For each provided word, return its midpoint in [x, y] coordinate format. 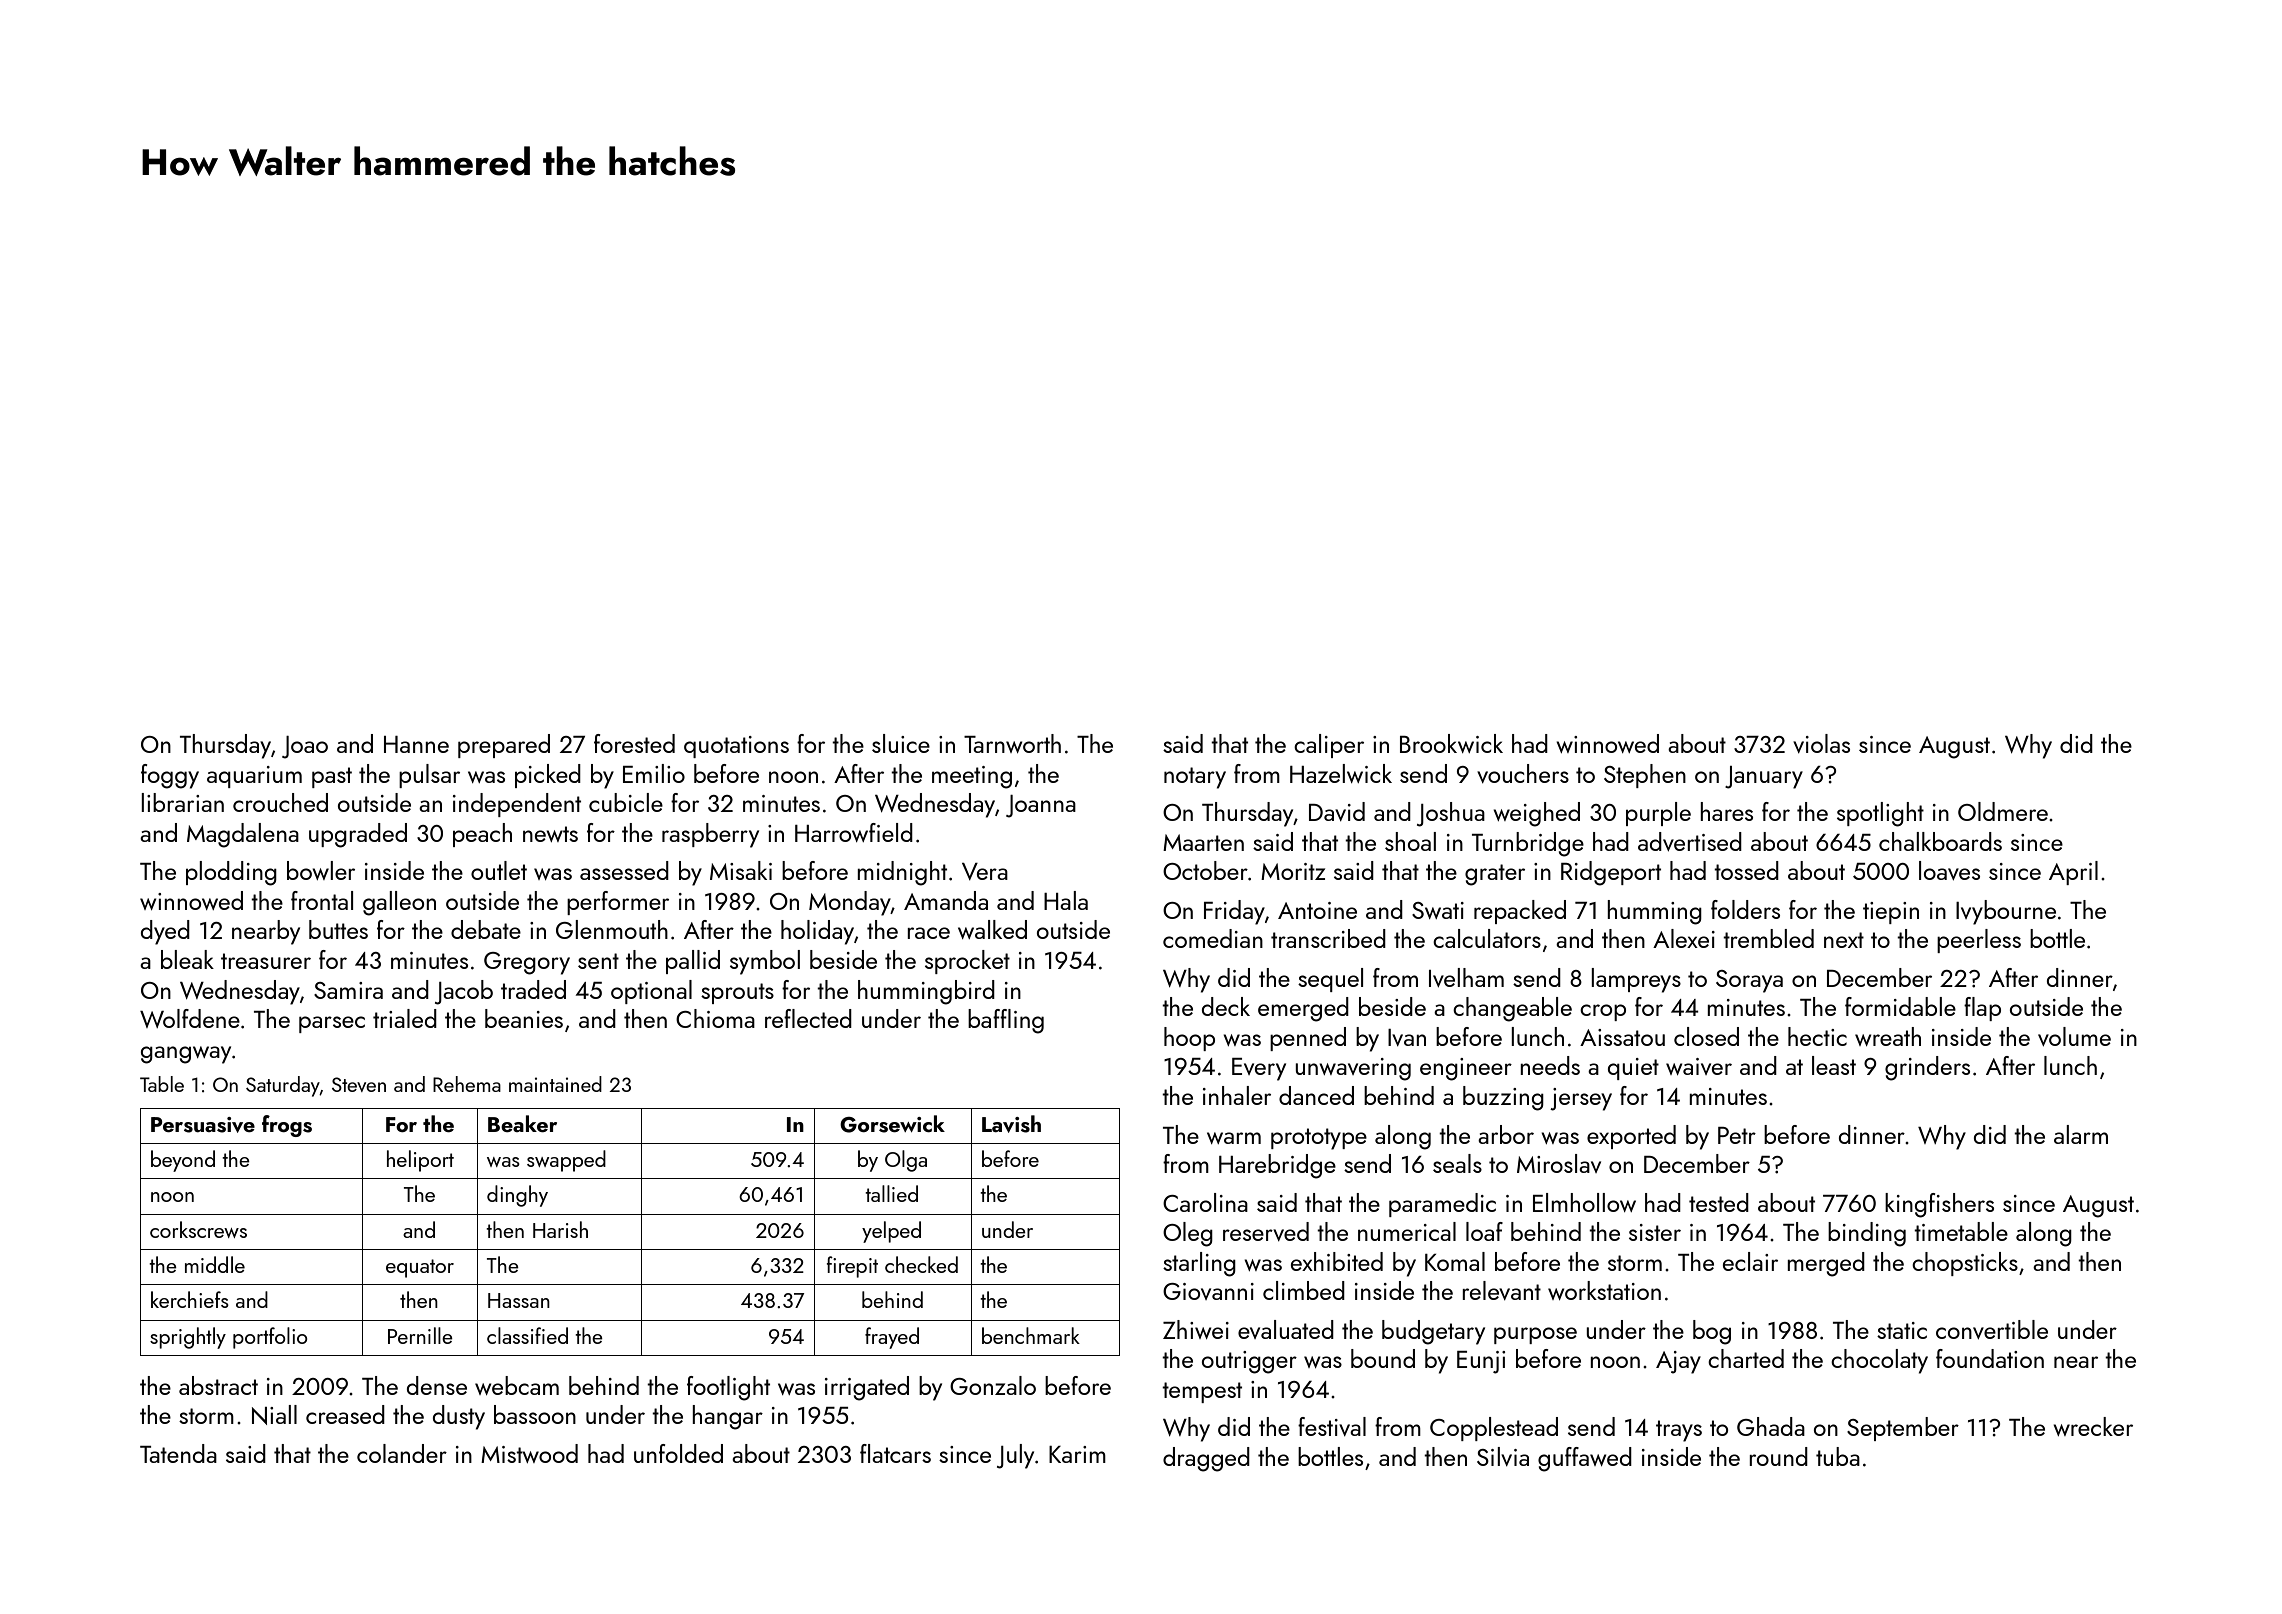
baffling [1006, 1021]
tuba [1838, 1456]
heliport [420, 1161]
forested [634, 743]
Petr [1737, 1135]
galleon [399, 903]
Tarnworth [1012, 743]
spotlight [1880, 814]
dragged [1206, 1459]
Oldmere [2003, 811]
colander [402, 1453]
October [1205, 870]
